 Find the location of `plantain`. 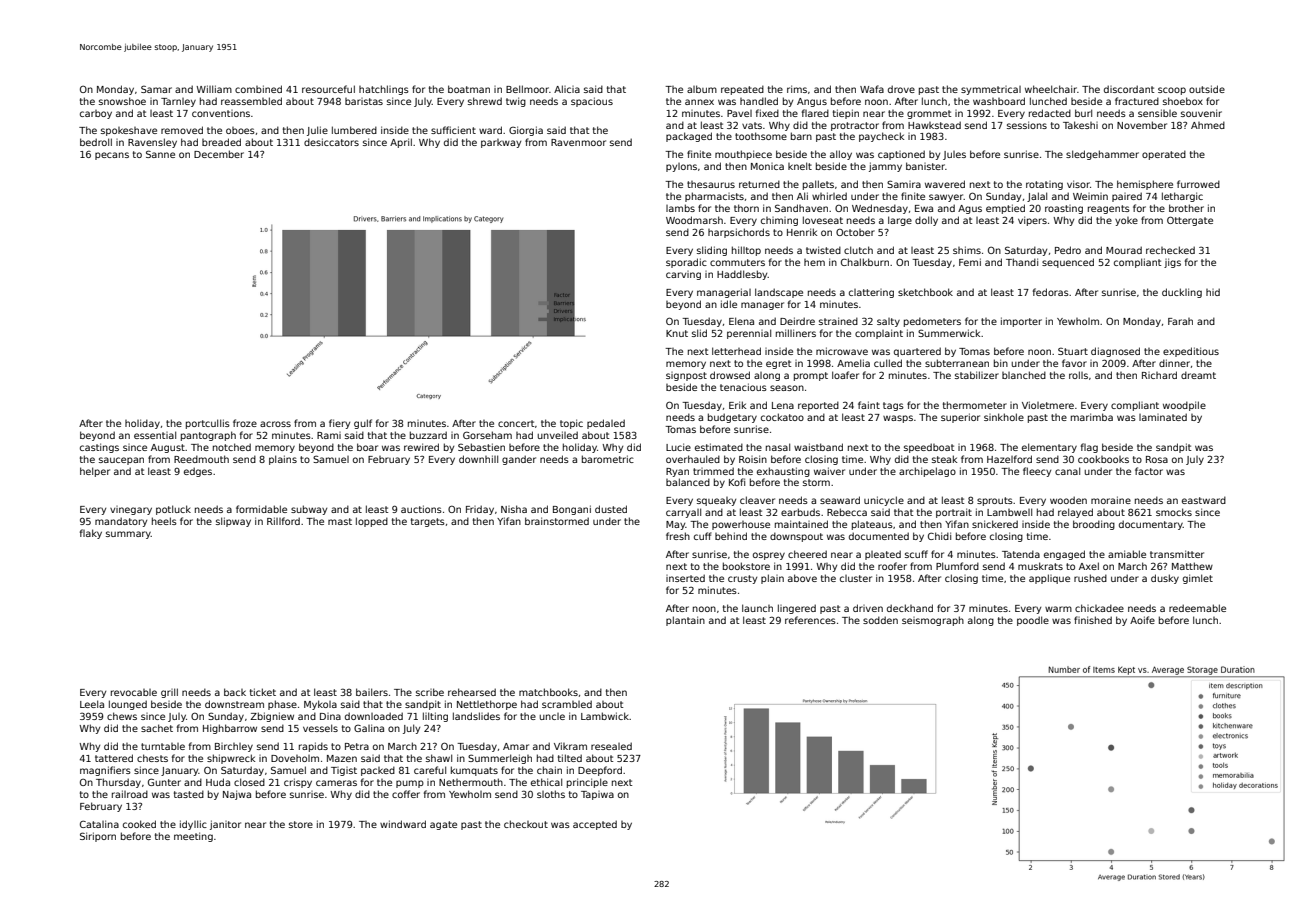

plantain is located at coordinates (685, 621).
